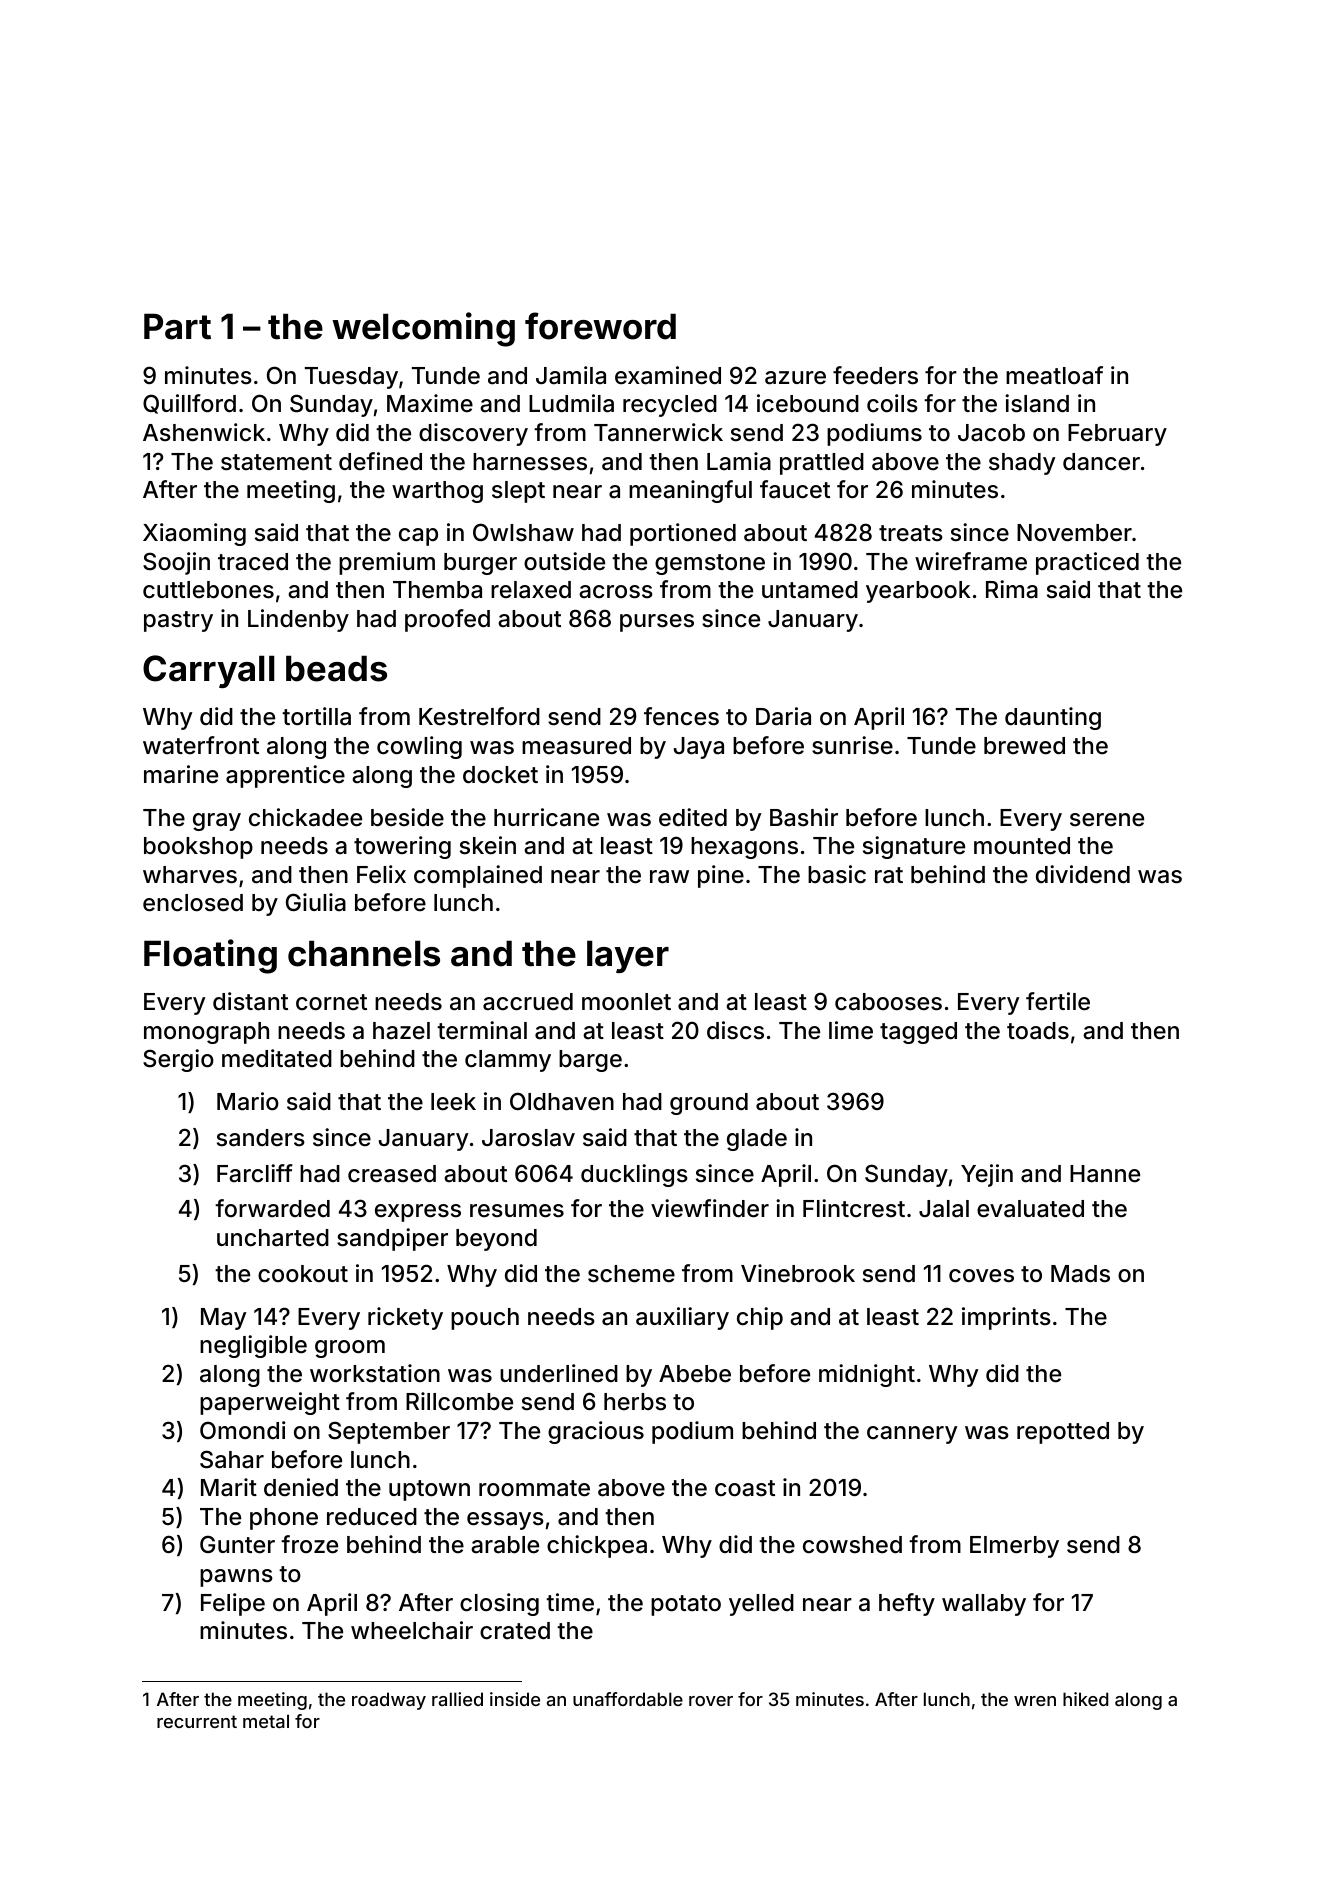 The width and height of the document is (1329, 1880). Describe the element at coordinates (209, 671) in the document. I see `Carryall` at that location.
